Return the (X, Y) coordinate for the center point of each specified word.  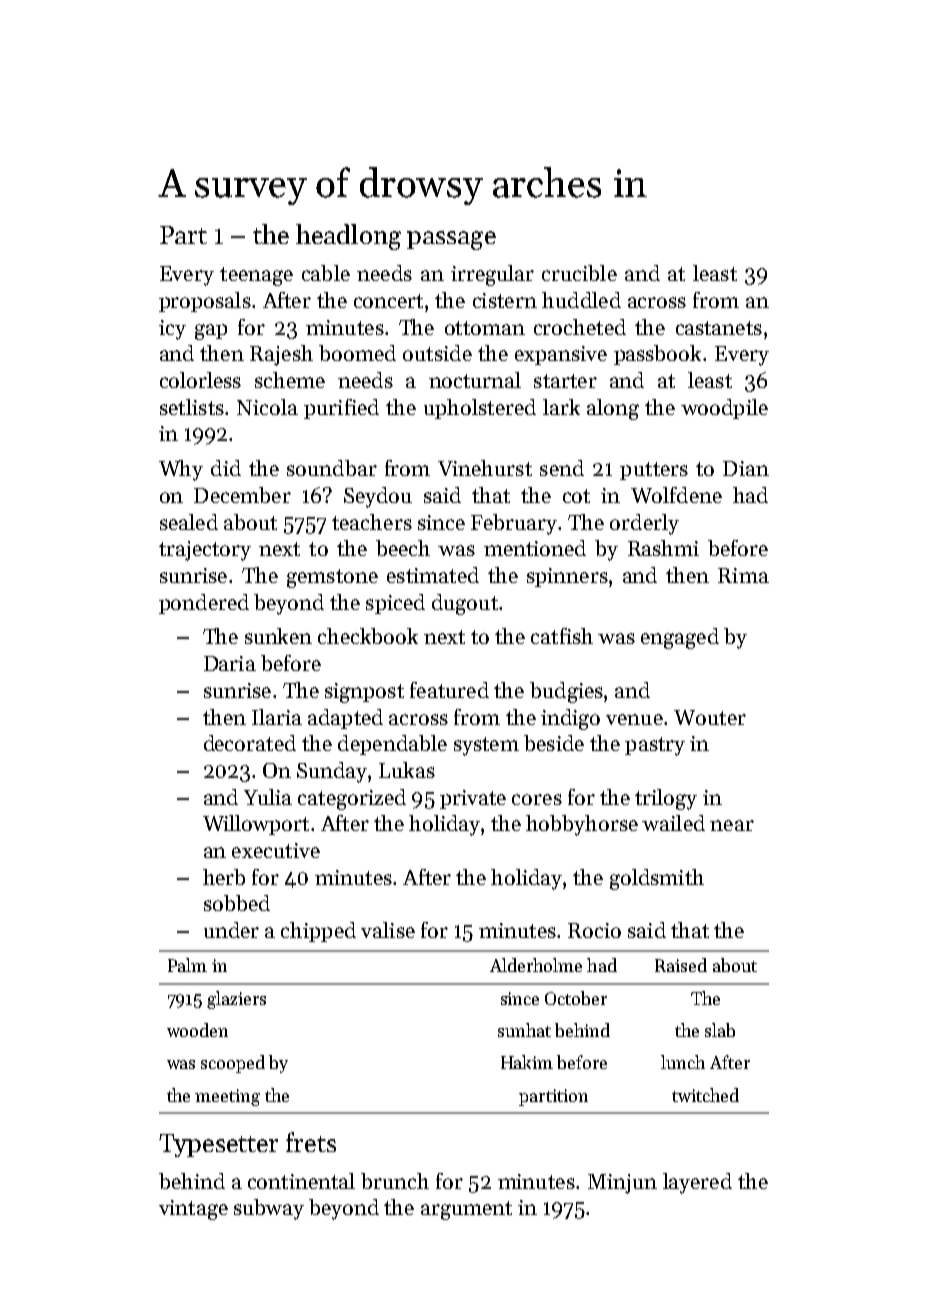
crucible (579, 273)
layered (697, 1183)
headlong (348, 237)
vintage (193, 1210)
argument (466, 1210)
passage (451, 240)
